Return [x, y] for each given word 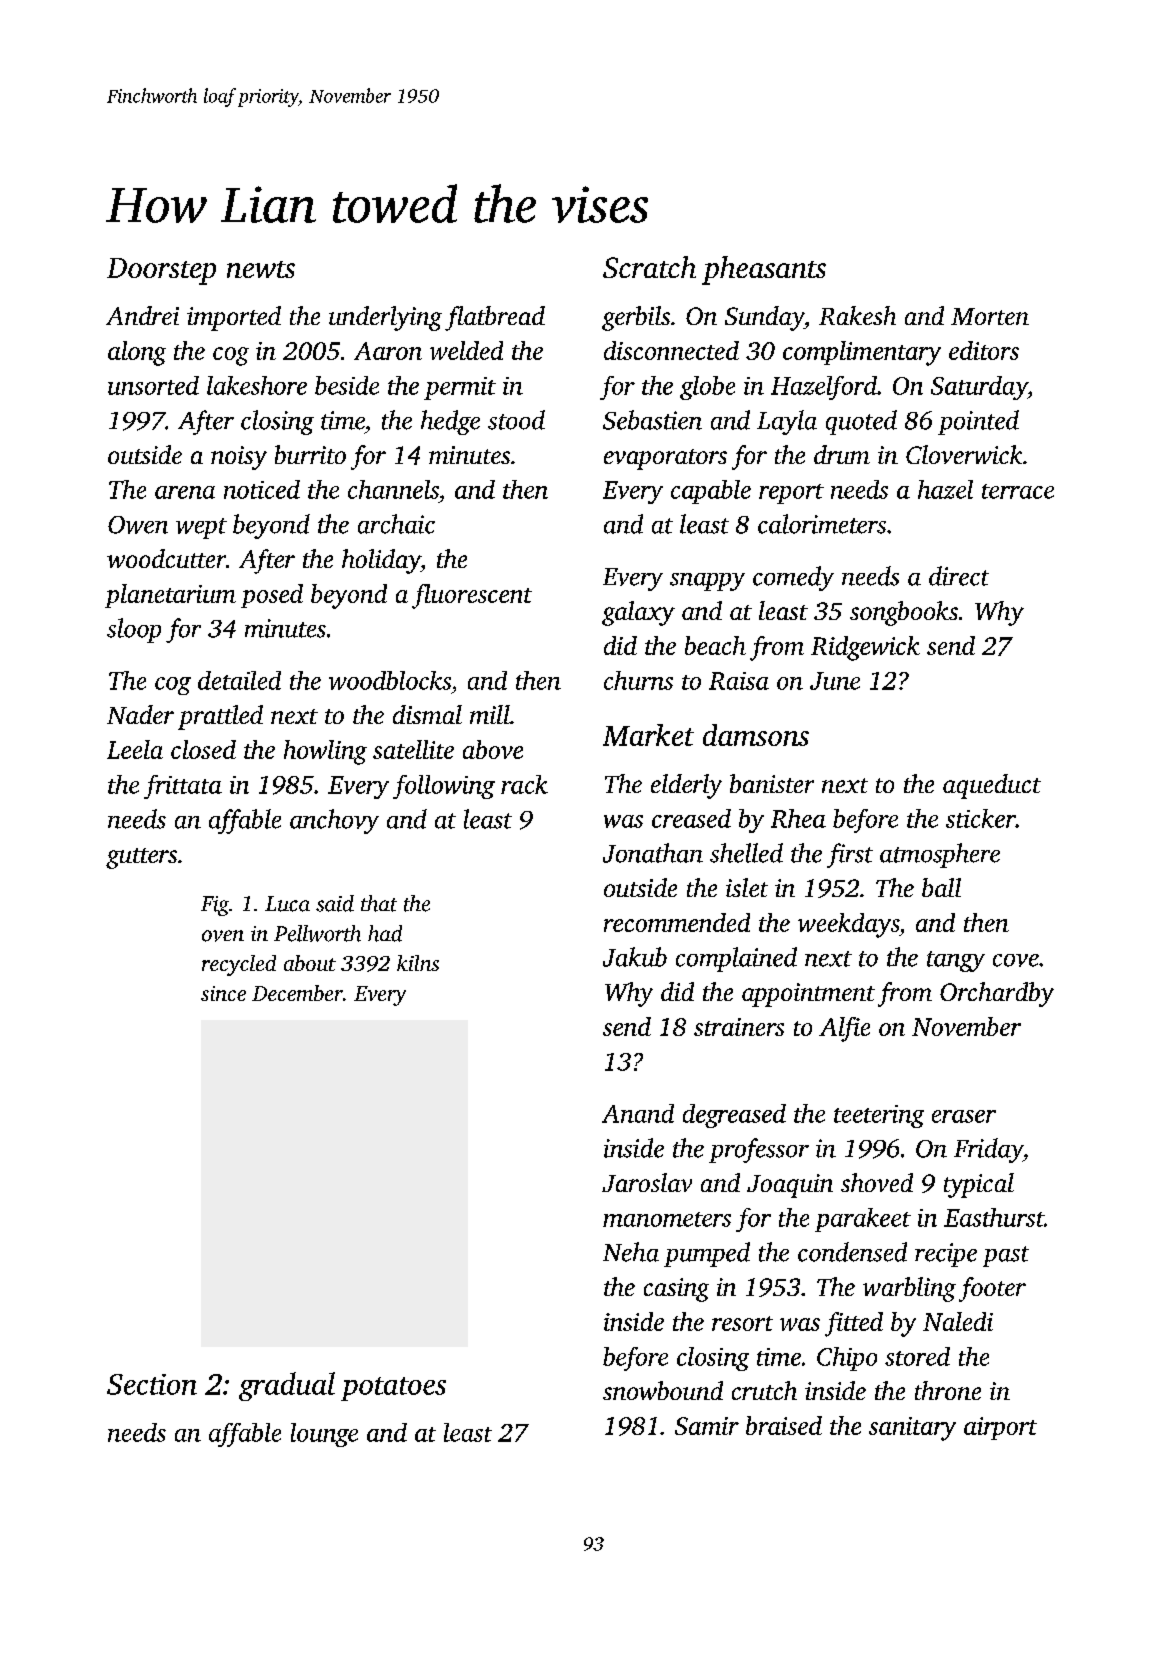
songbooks [904, 613]
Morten [990, 316]
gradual [287, 1386]
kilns [418, 963]
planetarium [170, 596]
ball [941, 887]
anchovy [334, 821]
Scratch [649, 267]
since [223, 993]
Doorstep [161, 271]
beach [715, 645]
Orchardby [997, 994]
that [379, 903]
